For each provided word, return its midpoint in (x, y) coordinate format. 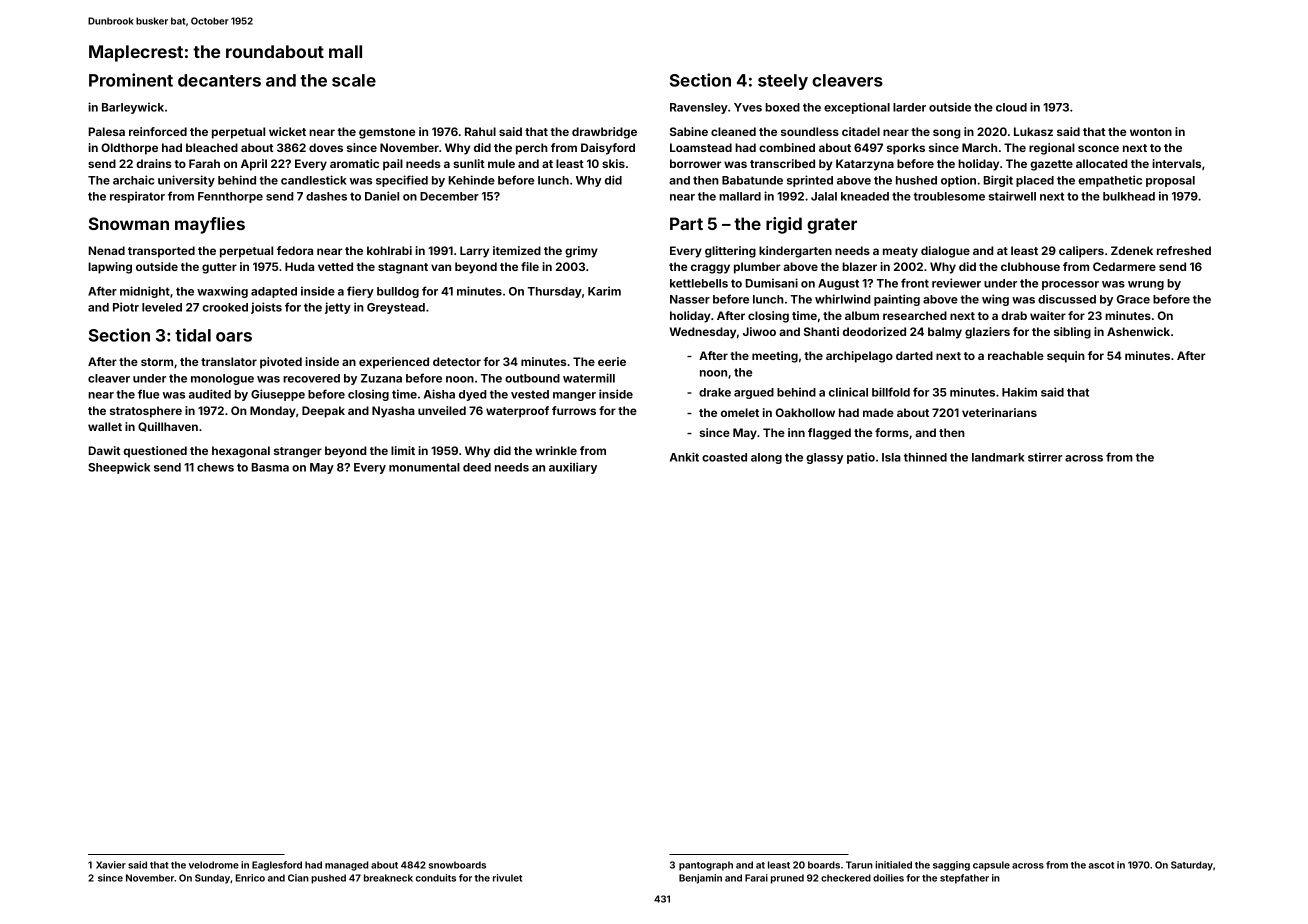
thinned (925, 457)
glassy (825, 458)
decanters (219, 80)
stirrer (1045, 457)
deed (477, 467)
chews (215, 467)
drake (715, 392)
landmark (998, 457)
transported (161, 252)
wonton (1151, 132)
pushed (328, 879)
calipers (1081, 252)
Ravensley (699, 108)
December (449, 196)
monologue (222, 379)
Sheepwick (119, 468)
